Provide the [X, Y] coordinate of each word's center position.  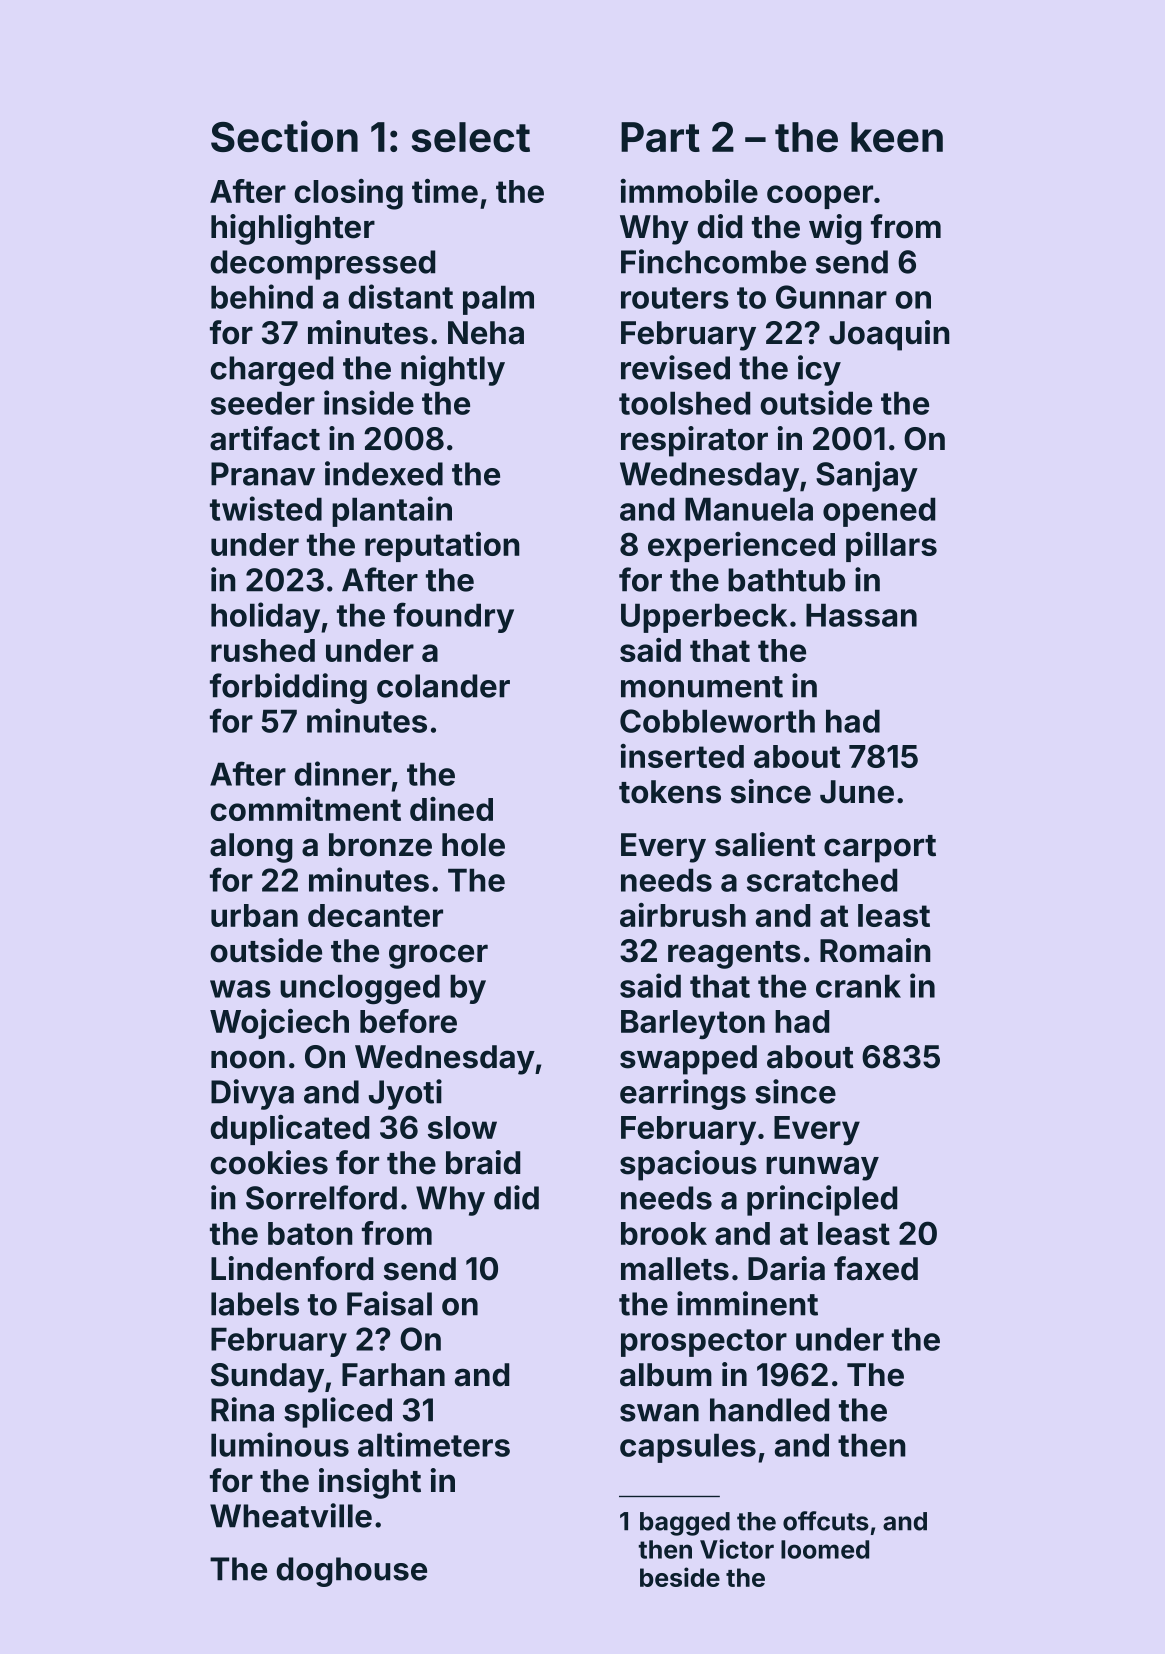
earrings [683, 1094]
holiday [265, 617]
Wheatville [291, 1515]
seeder [263, 403]
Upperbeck [704, 618]
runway [822, 1168]
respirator [694, 441]
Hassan [861, 615]
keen [897, 137]
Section [284, 136]
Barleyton [693, 1024]
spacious [688, 1165]
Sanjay [867, 476]
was [240, 989]
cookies [269, 1162]
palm [498, 300]
